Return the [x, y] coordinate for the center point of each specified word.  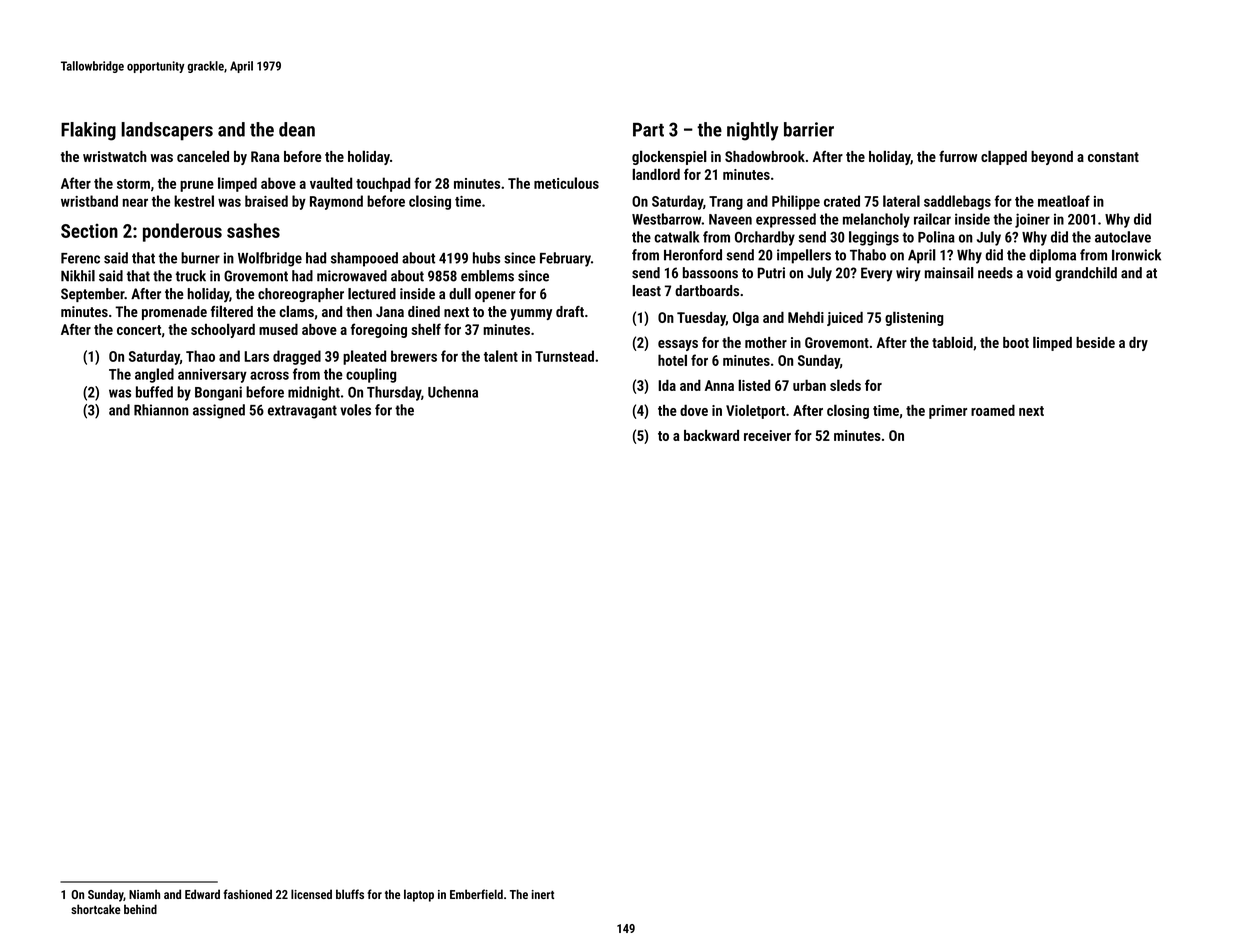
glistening [914, 318]
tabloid [952, 342]
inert [543, 894]
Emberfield [476, 894]
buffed [154, 392]
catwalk [676, 237]
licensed [311, 894]
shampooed [364, 259]
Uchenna [453, 392]
